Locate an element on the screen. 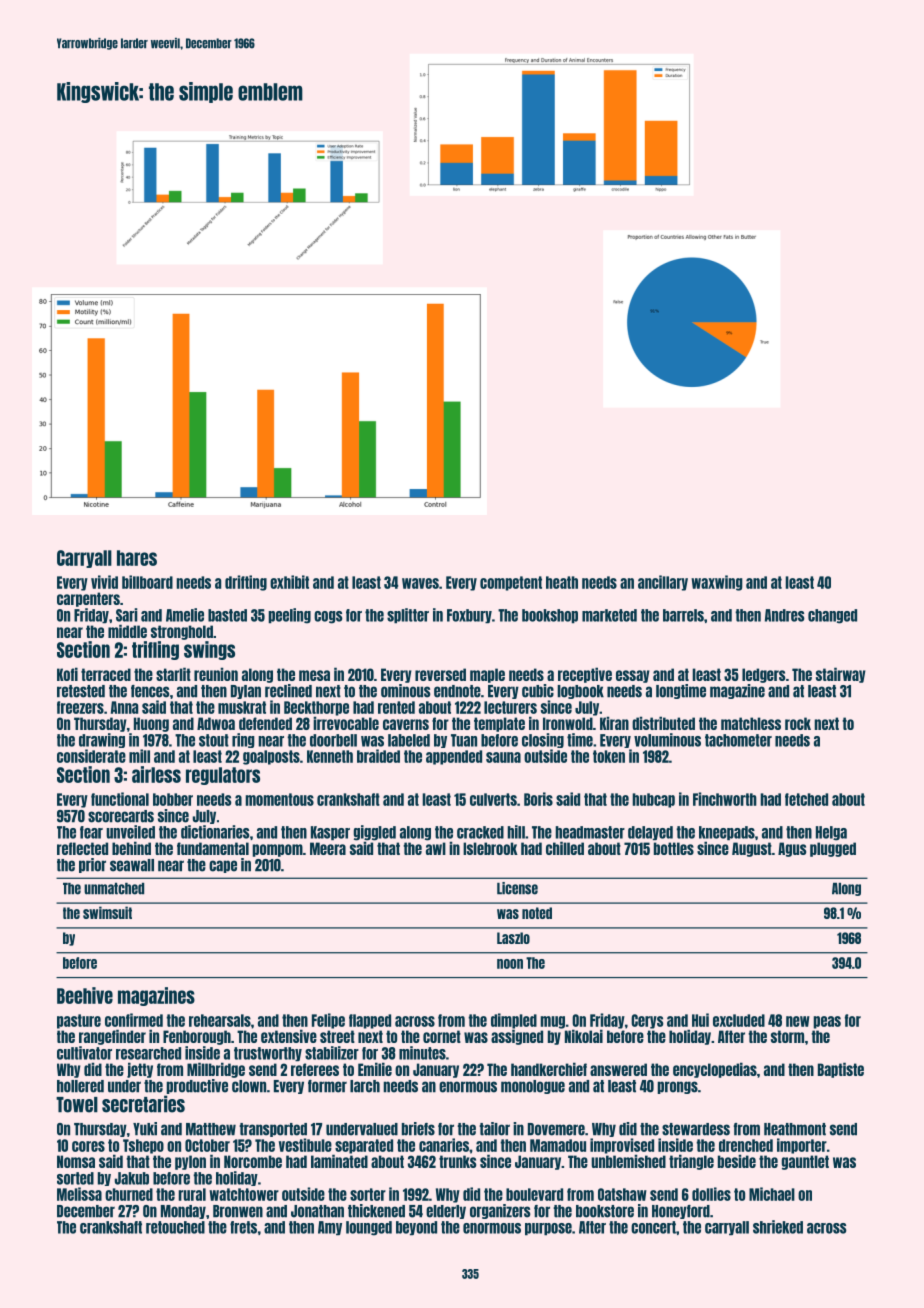 The height and width of the screenshot is (1308, 924). logbook is located at coordinates (580, 692).
